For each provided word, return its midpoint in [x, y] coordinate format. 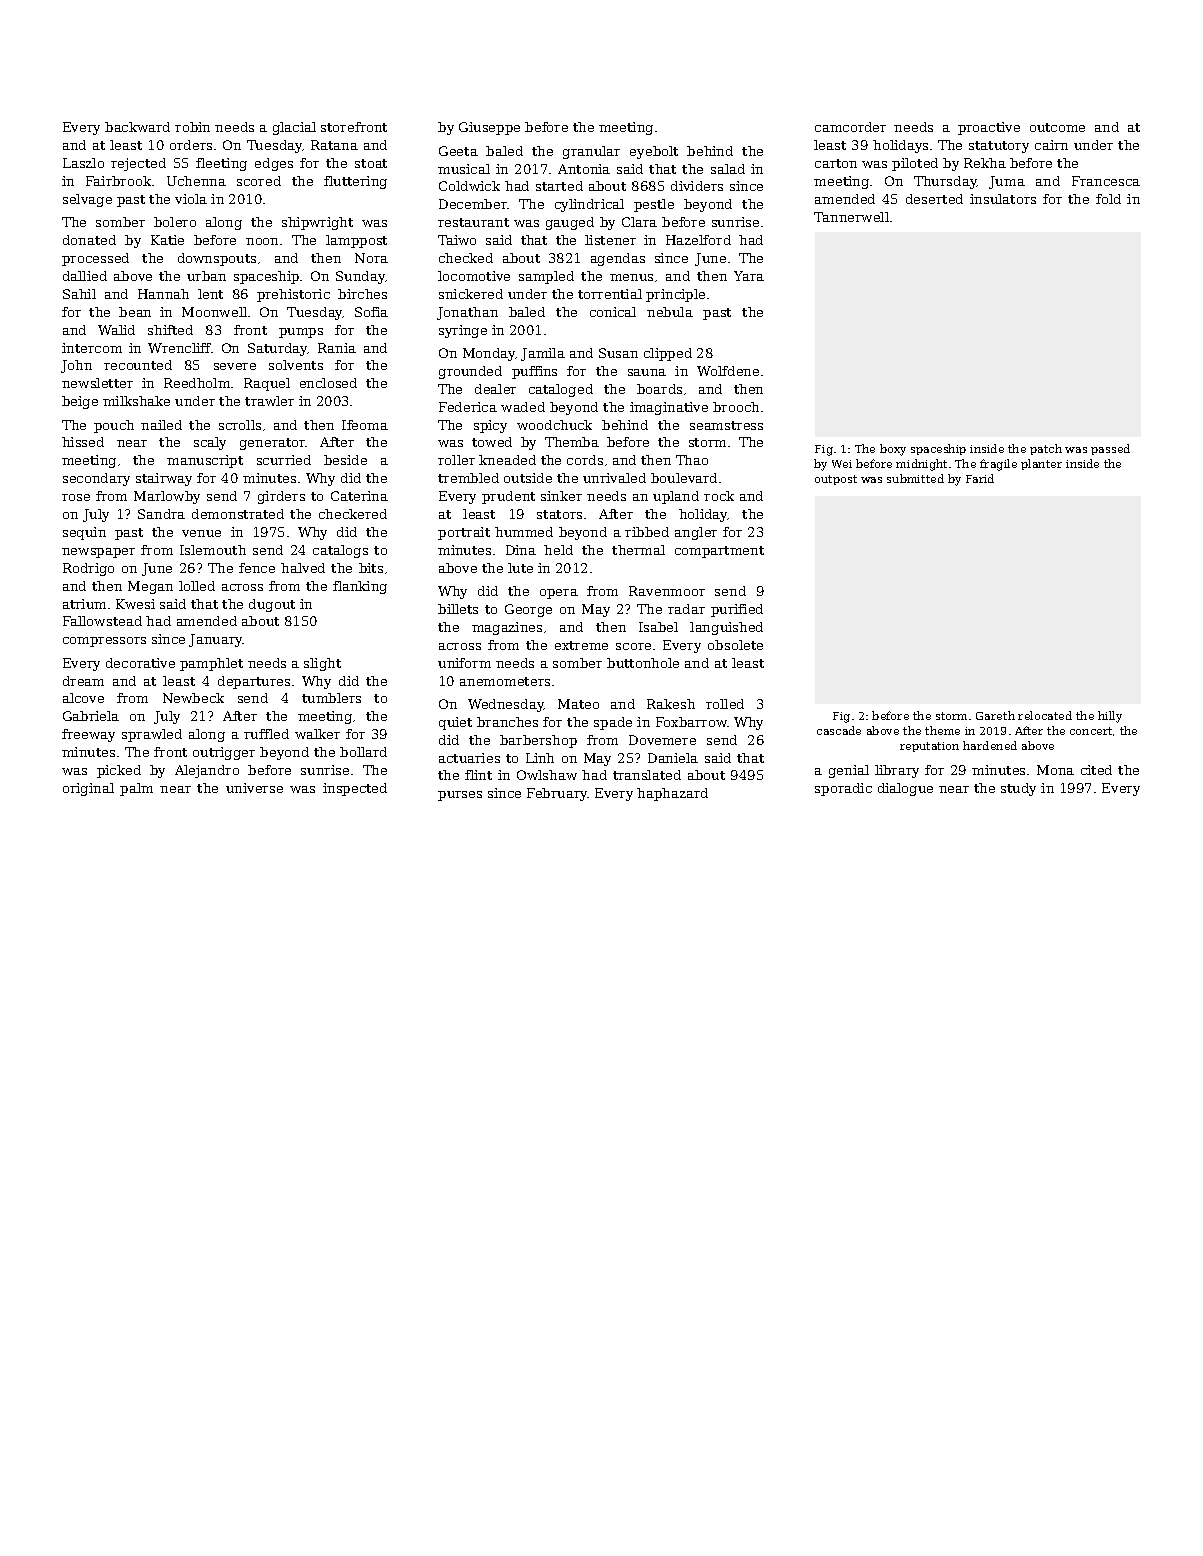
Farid [980, 478]
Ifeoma [365, 425]
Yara [749, 276]
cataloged [561, 390]
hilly [1110, 717]
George [528, 610]
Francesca [1106, 181]
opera [559, 594]
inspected [355, 789]
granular [591, 152]
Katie [167, 240]
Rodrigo [88, 569]
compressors [104, 642]
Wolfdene [728, 371]
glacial [294, 128]
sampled [546, 277]
